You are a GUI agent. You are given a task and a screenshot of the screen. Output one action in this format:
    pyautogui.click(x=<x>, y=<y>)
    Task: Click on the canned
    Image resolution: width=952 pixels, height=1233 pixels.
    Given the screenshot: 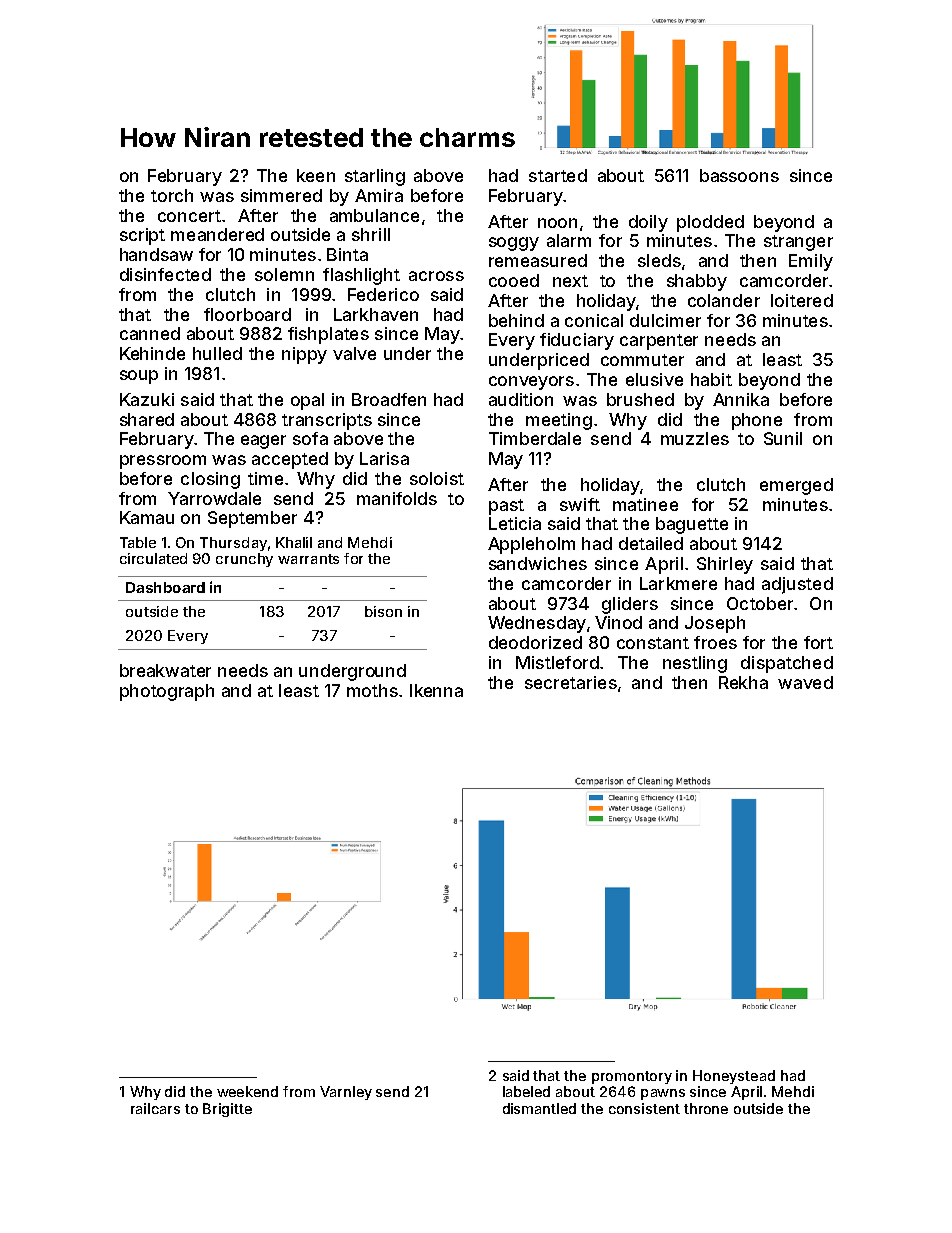 What is the action you would take?
    pyautogui.click(x=150, y=333)
